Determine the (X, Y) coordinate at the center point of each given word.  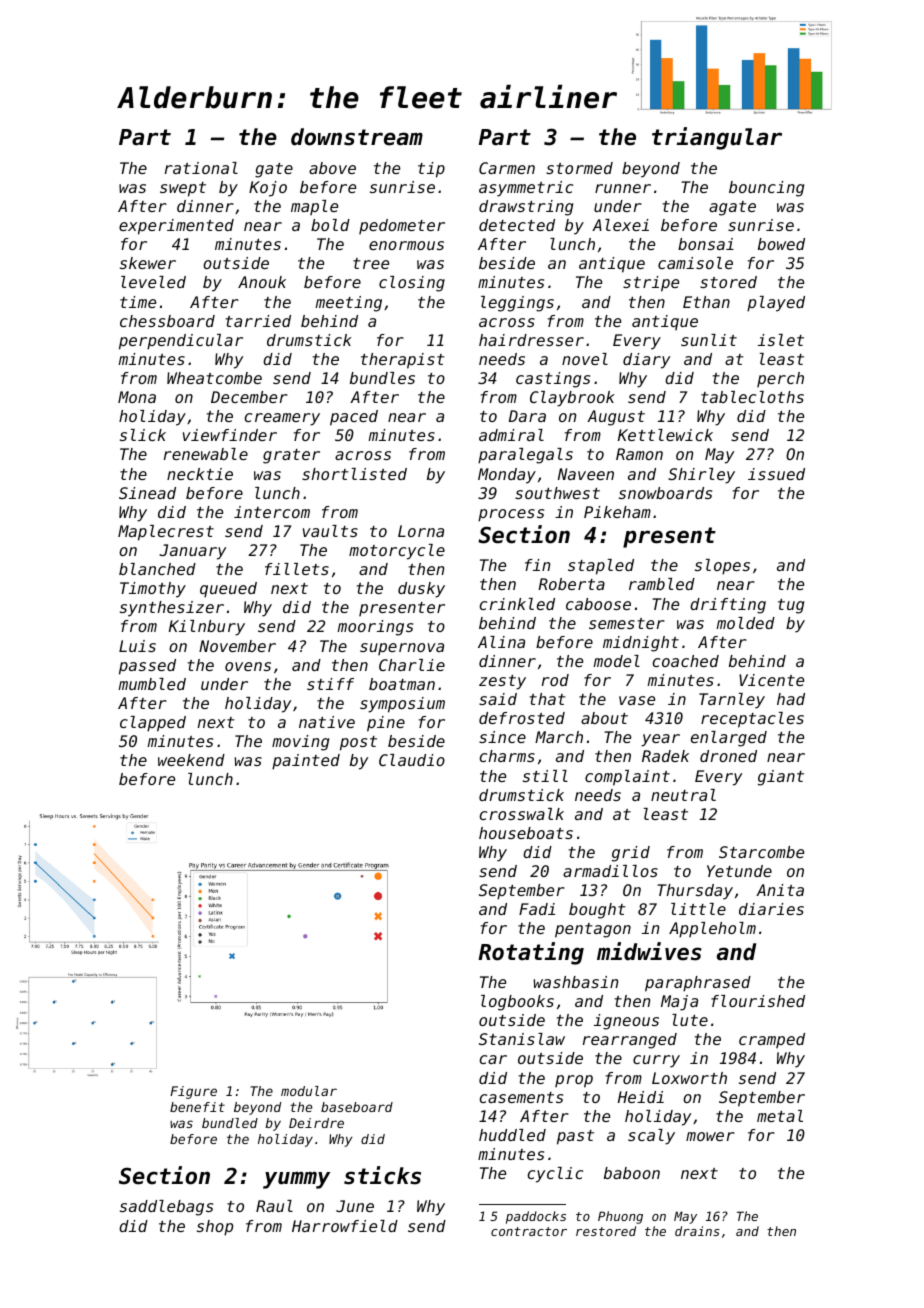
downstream (357, 137)
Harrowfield (345, 1226)
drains (697, 1231)
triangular (717, 138)
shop (215, 1228)
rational (201, 168)
